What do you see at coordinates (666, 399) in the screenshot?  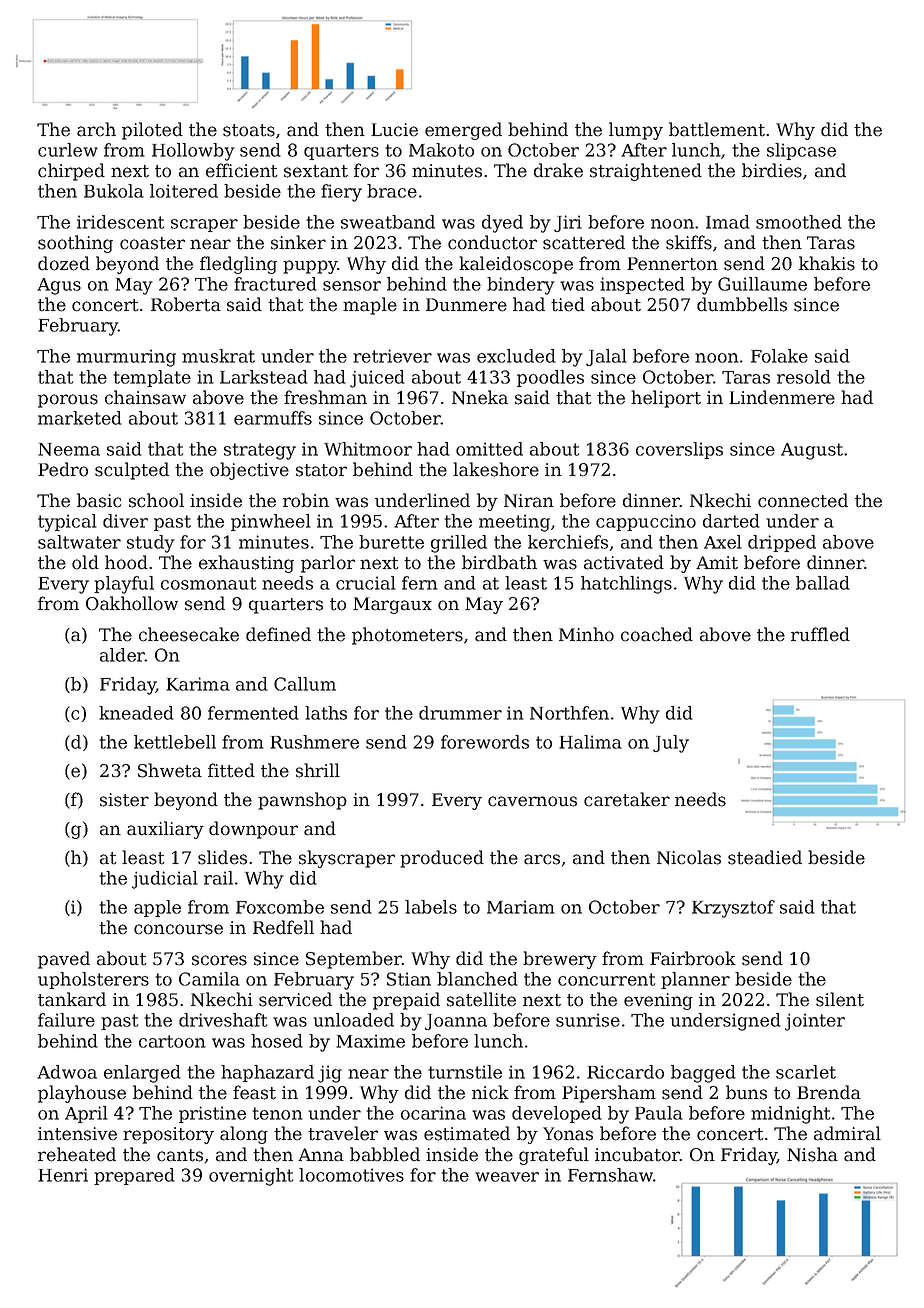 I see `heliport` at bounding box center [666, 399].
